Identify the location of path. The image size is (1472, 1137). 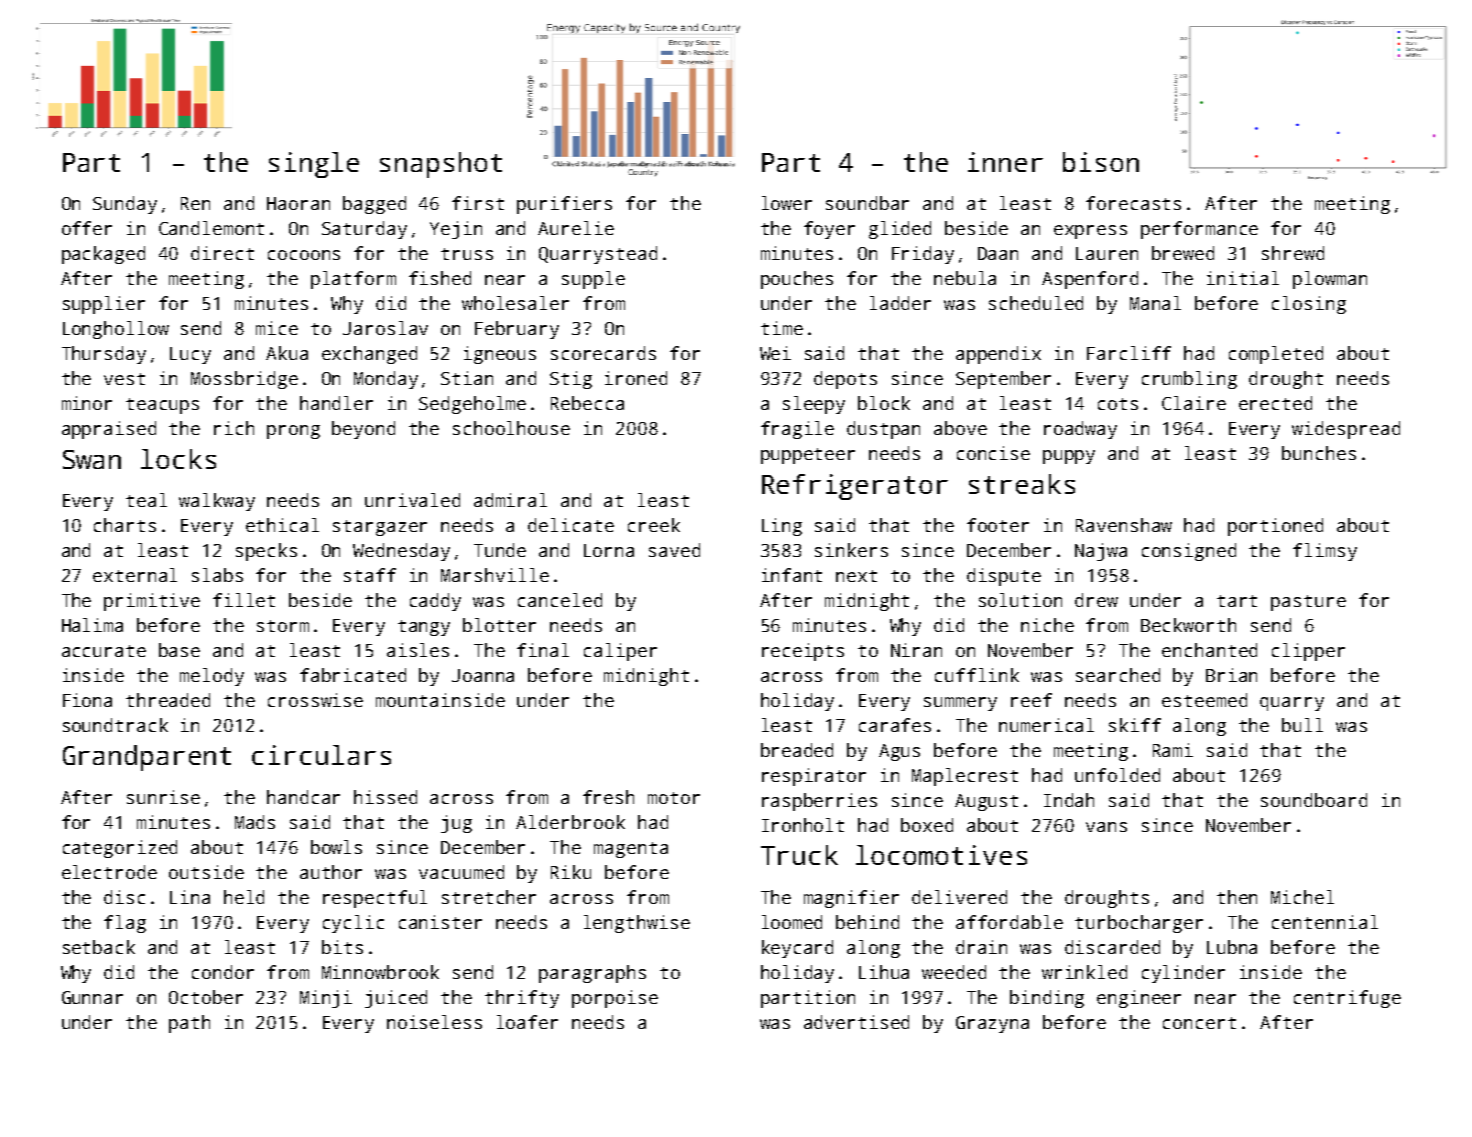
(189, 1024).
